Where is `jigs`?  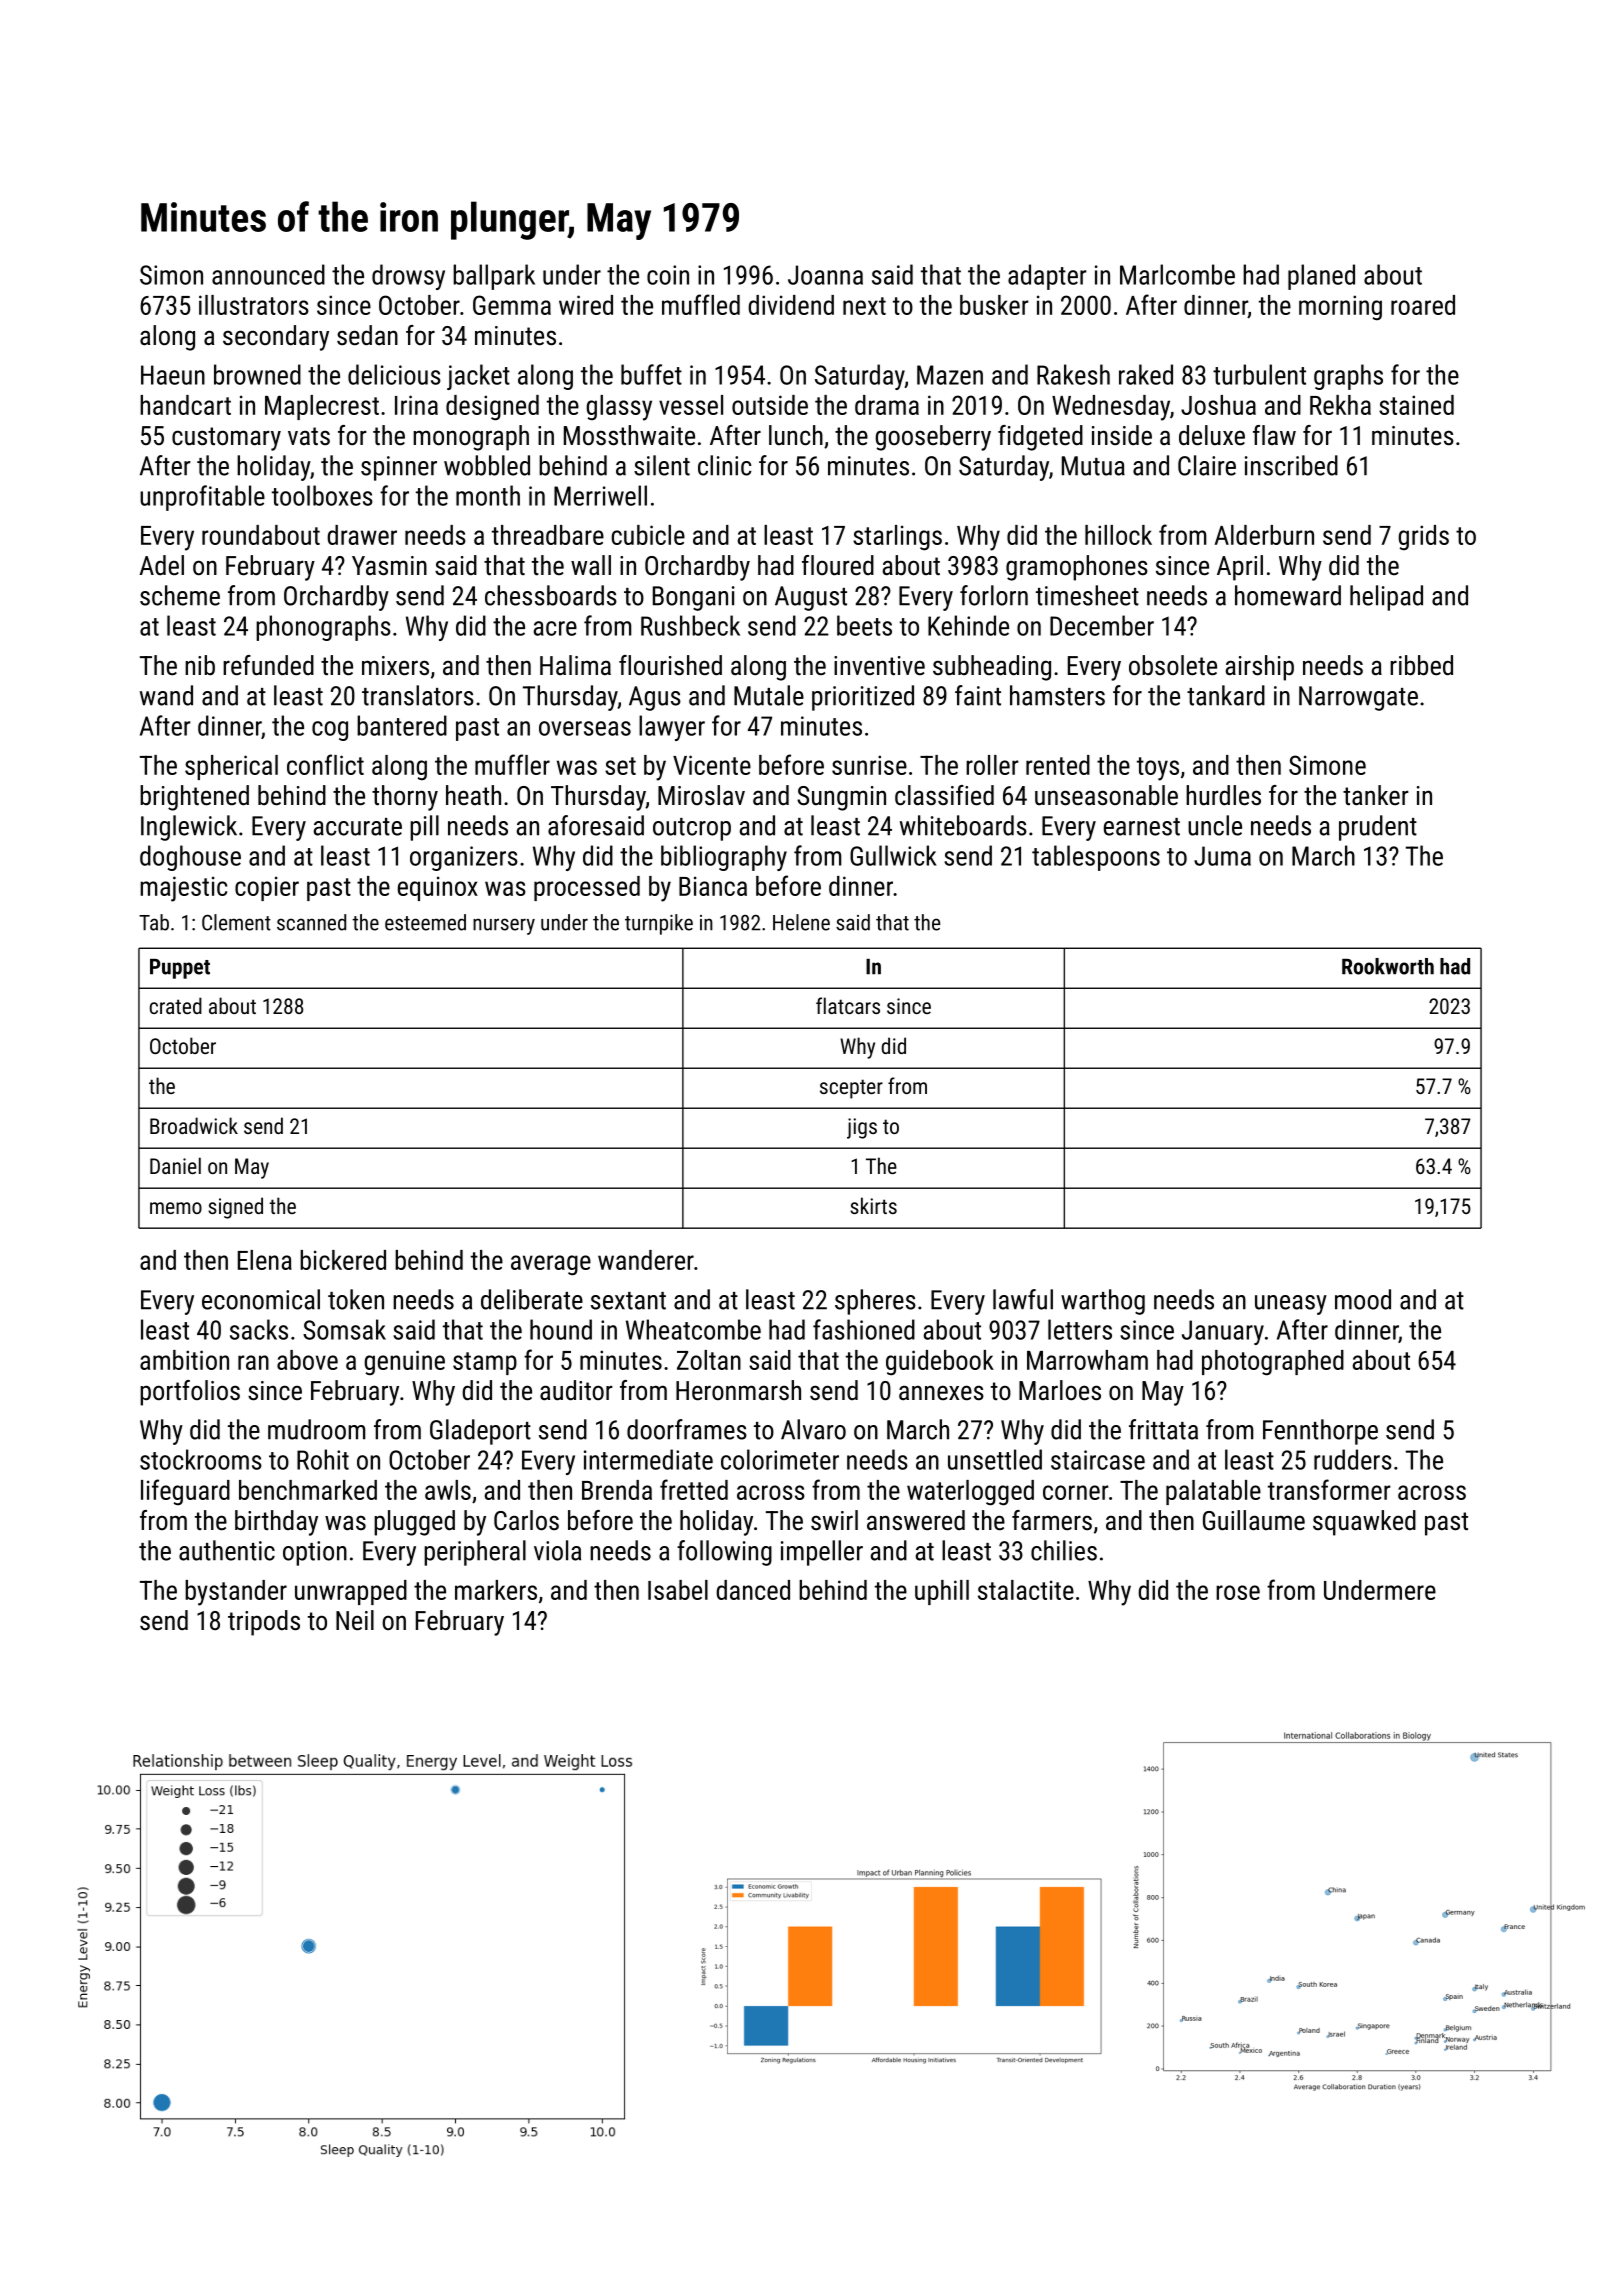 jigs is located at coordinates (862, 1128).
